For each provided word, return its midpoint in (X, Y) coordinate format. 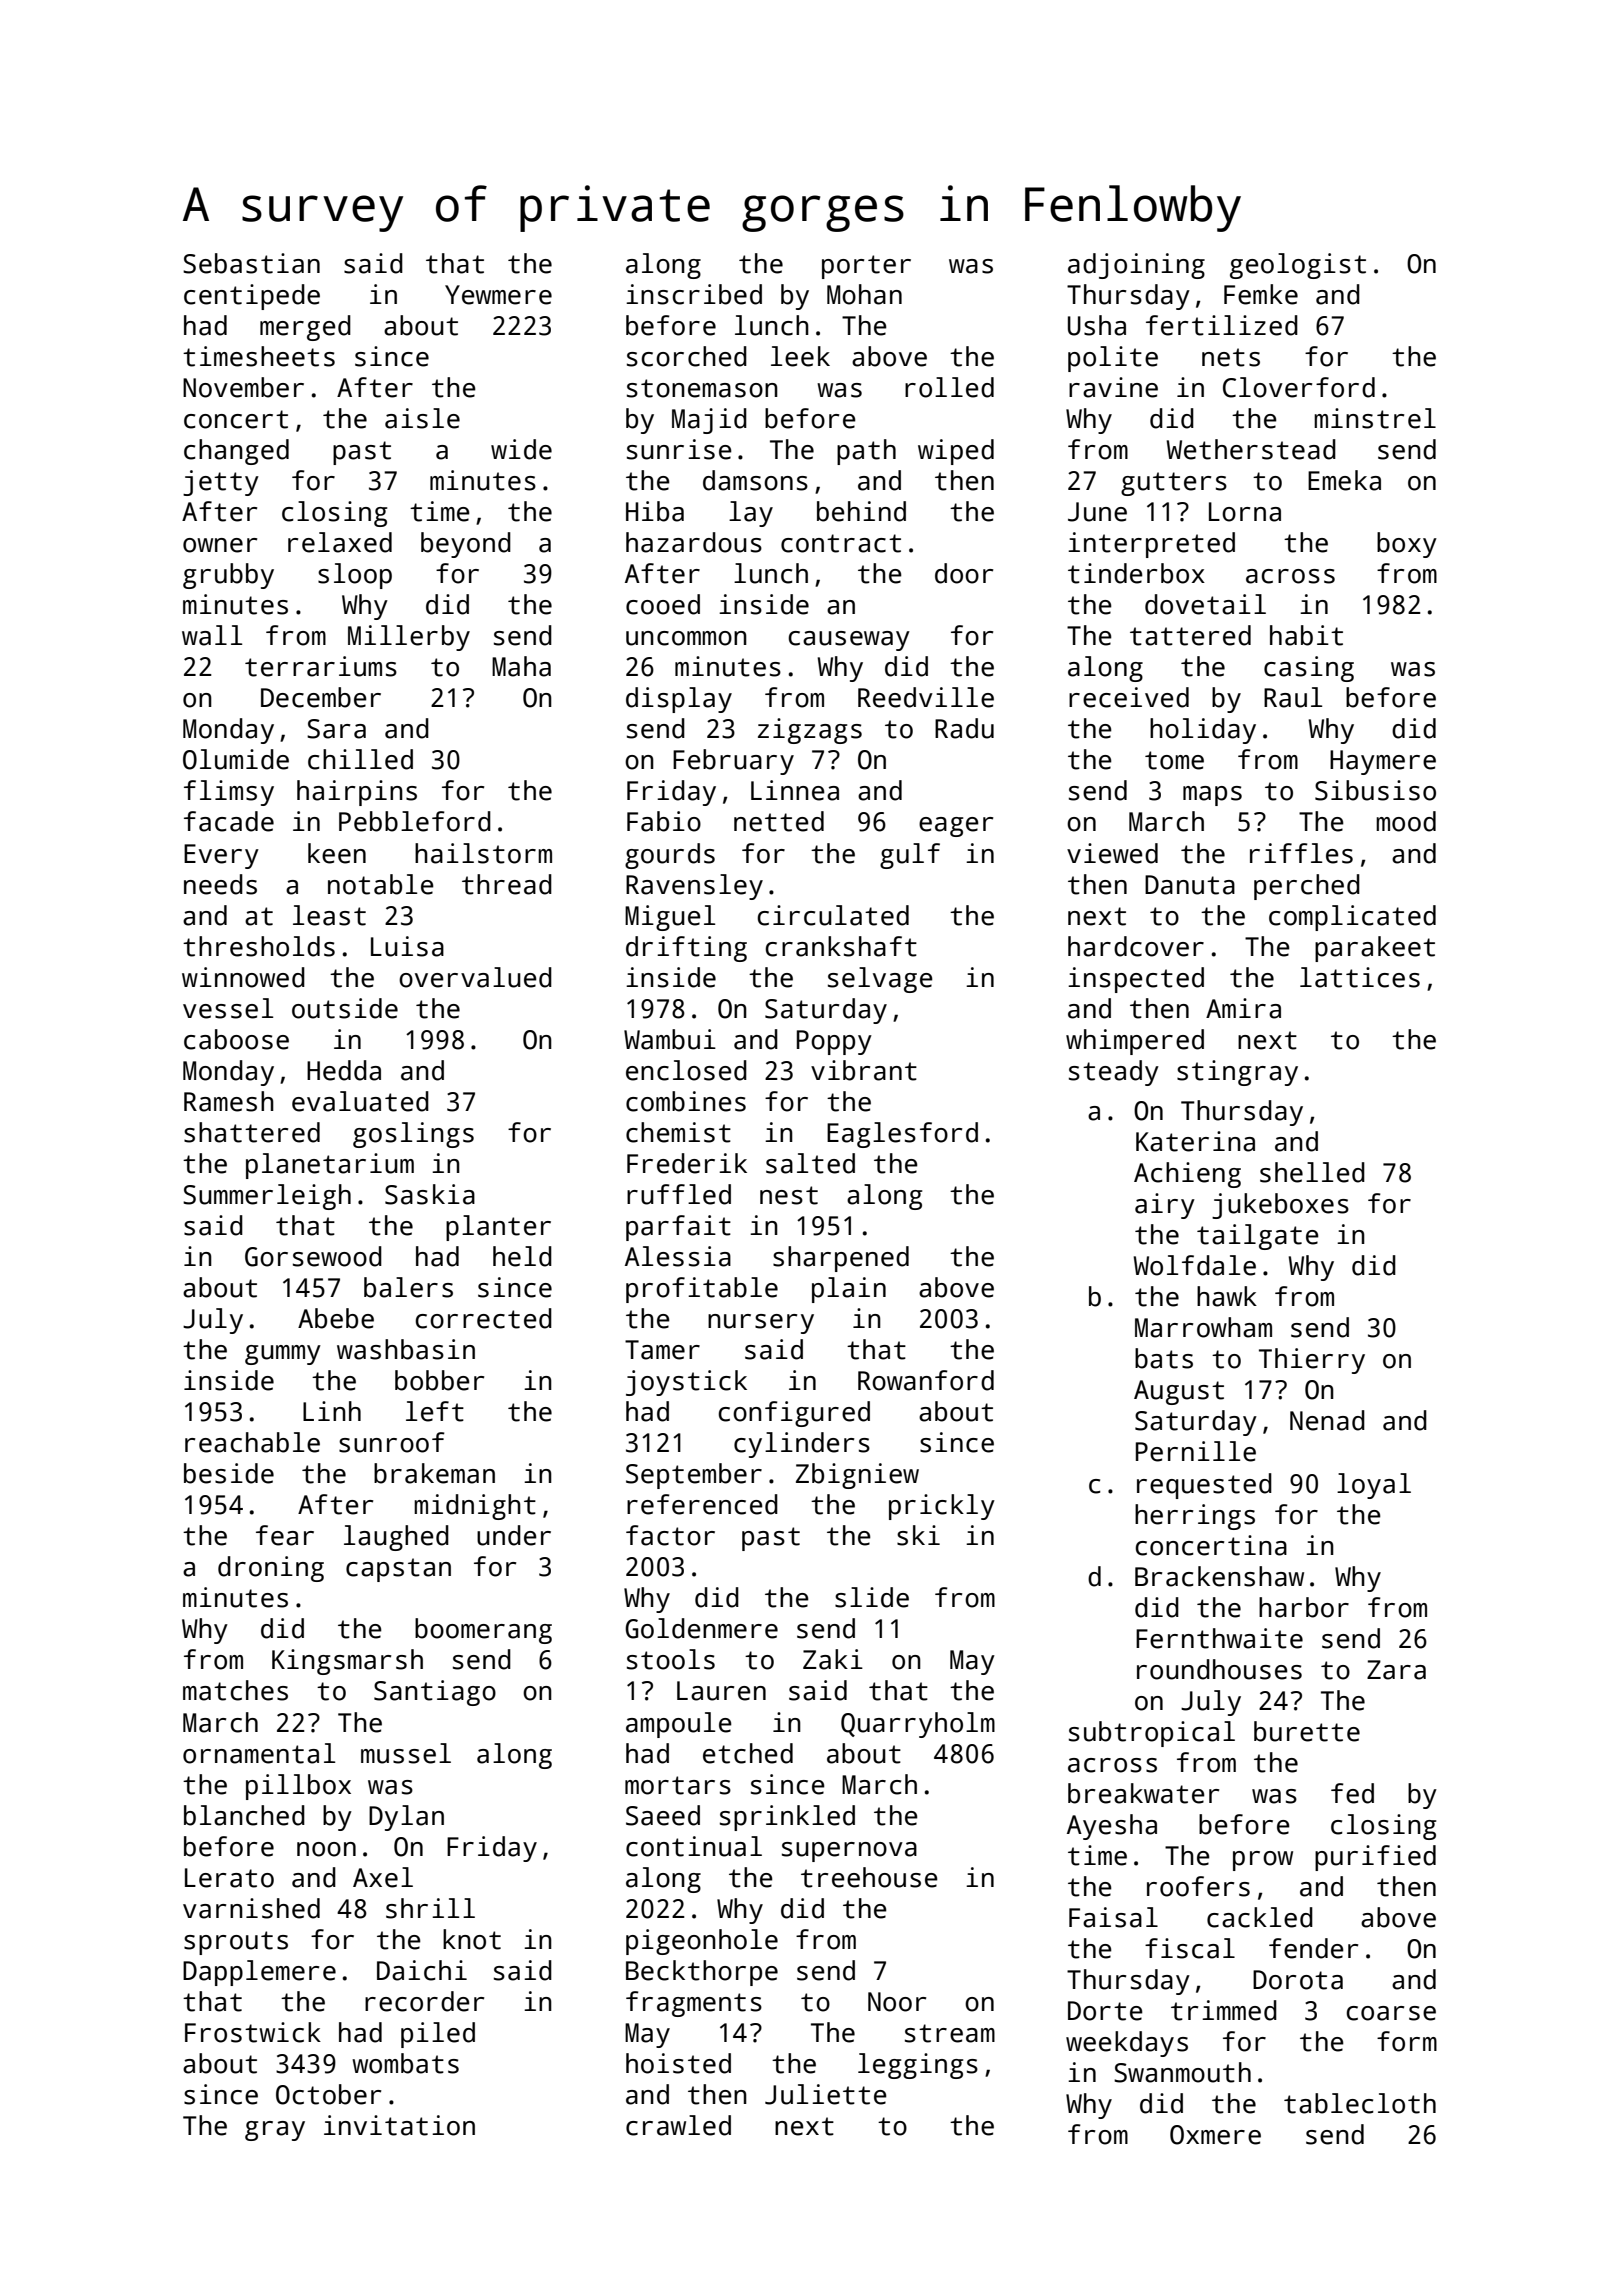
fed (1352, 1793)
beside (229, 1473)
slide (872, 1597)
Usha (1097, 325)
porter (866, 267)
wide (521, 449)
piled (438, 2035)
